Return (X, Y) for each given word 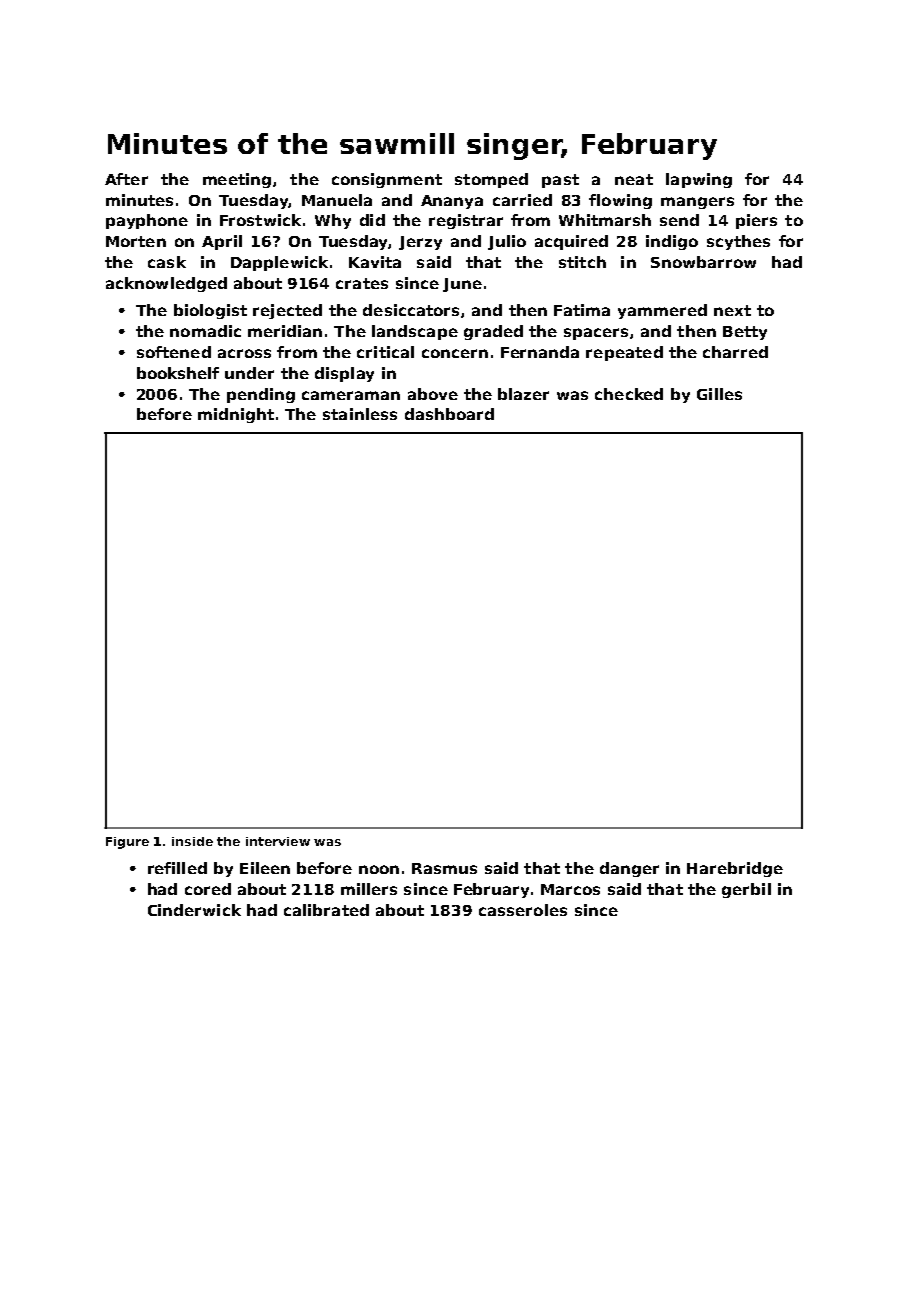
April (222, 242)
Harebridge (735, 869)
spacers (596, 334)
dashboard (449, 414)
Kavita (375, 262)
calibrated (326, 910)
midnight (236, 415)
